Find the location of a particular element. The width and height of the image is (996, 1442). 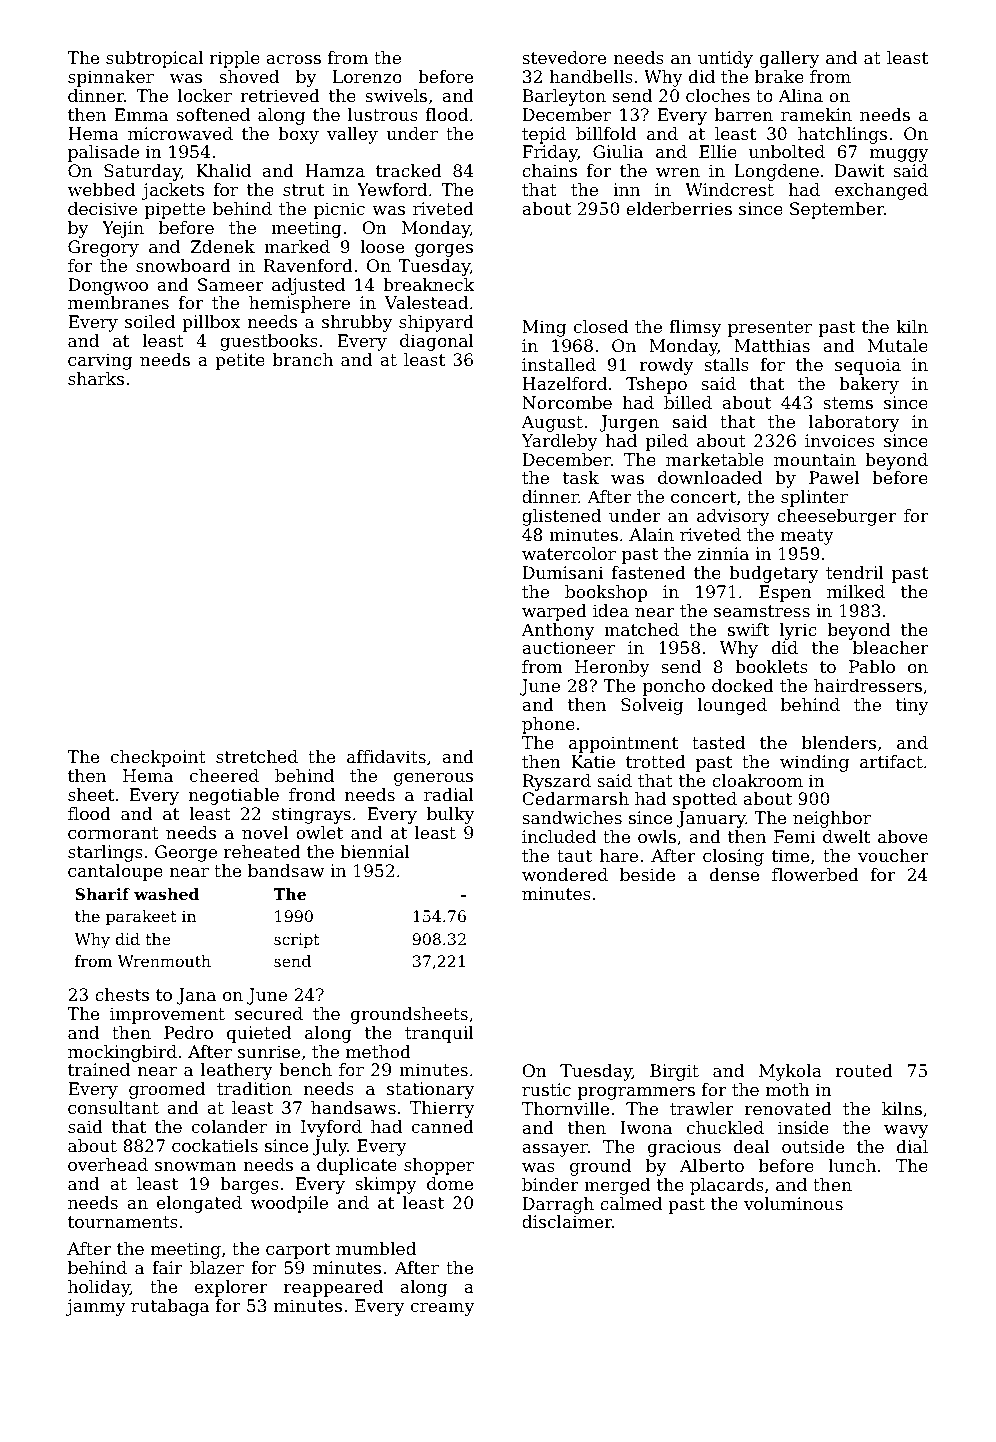

checkpoint is located at coordinates (158, 758).
